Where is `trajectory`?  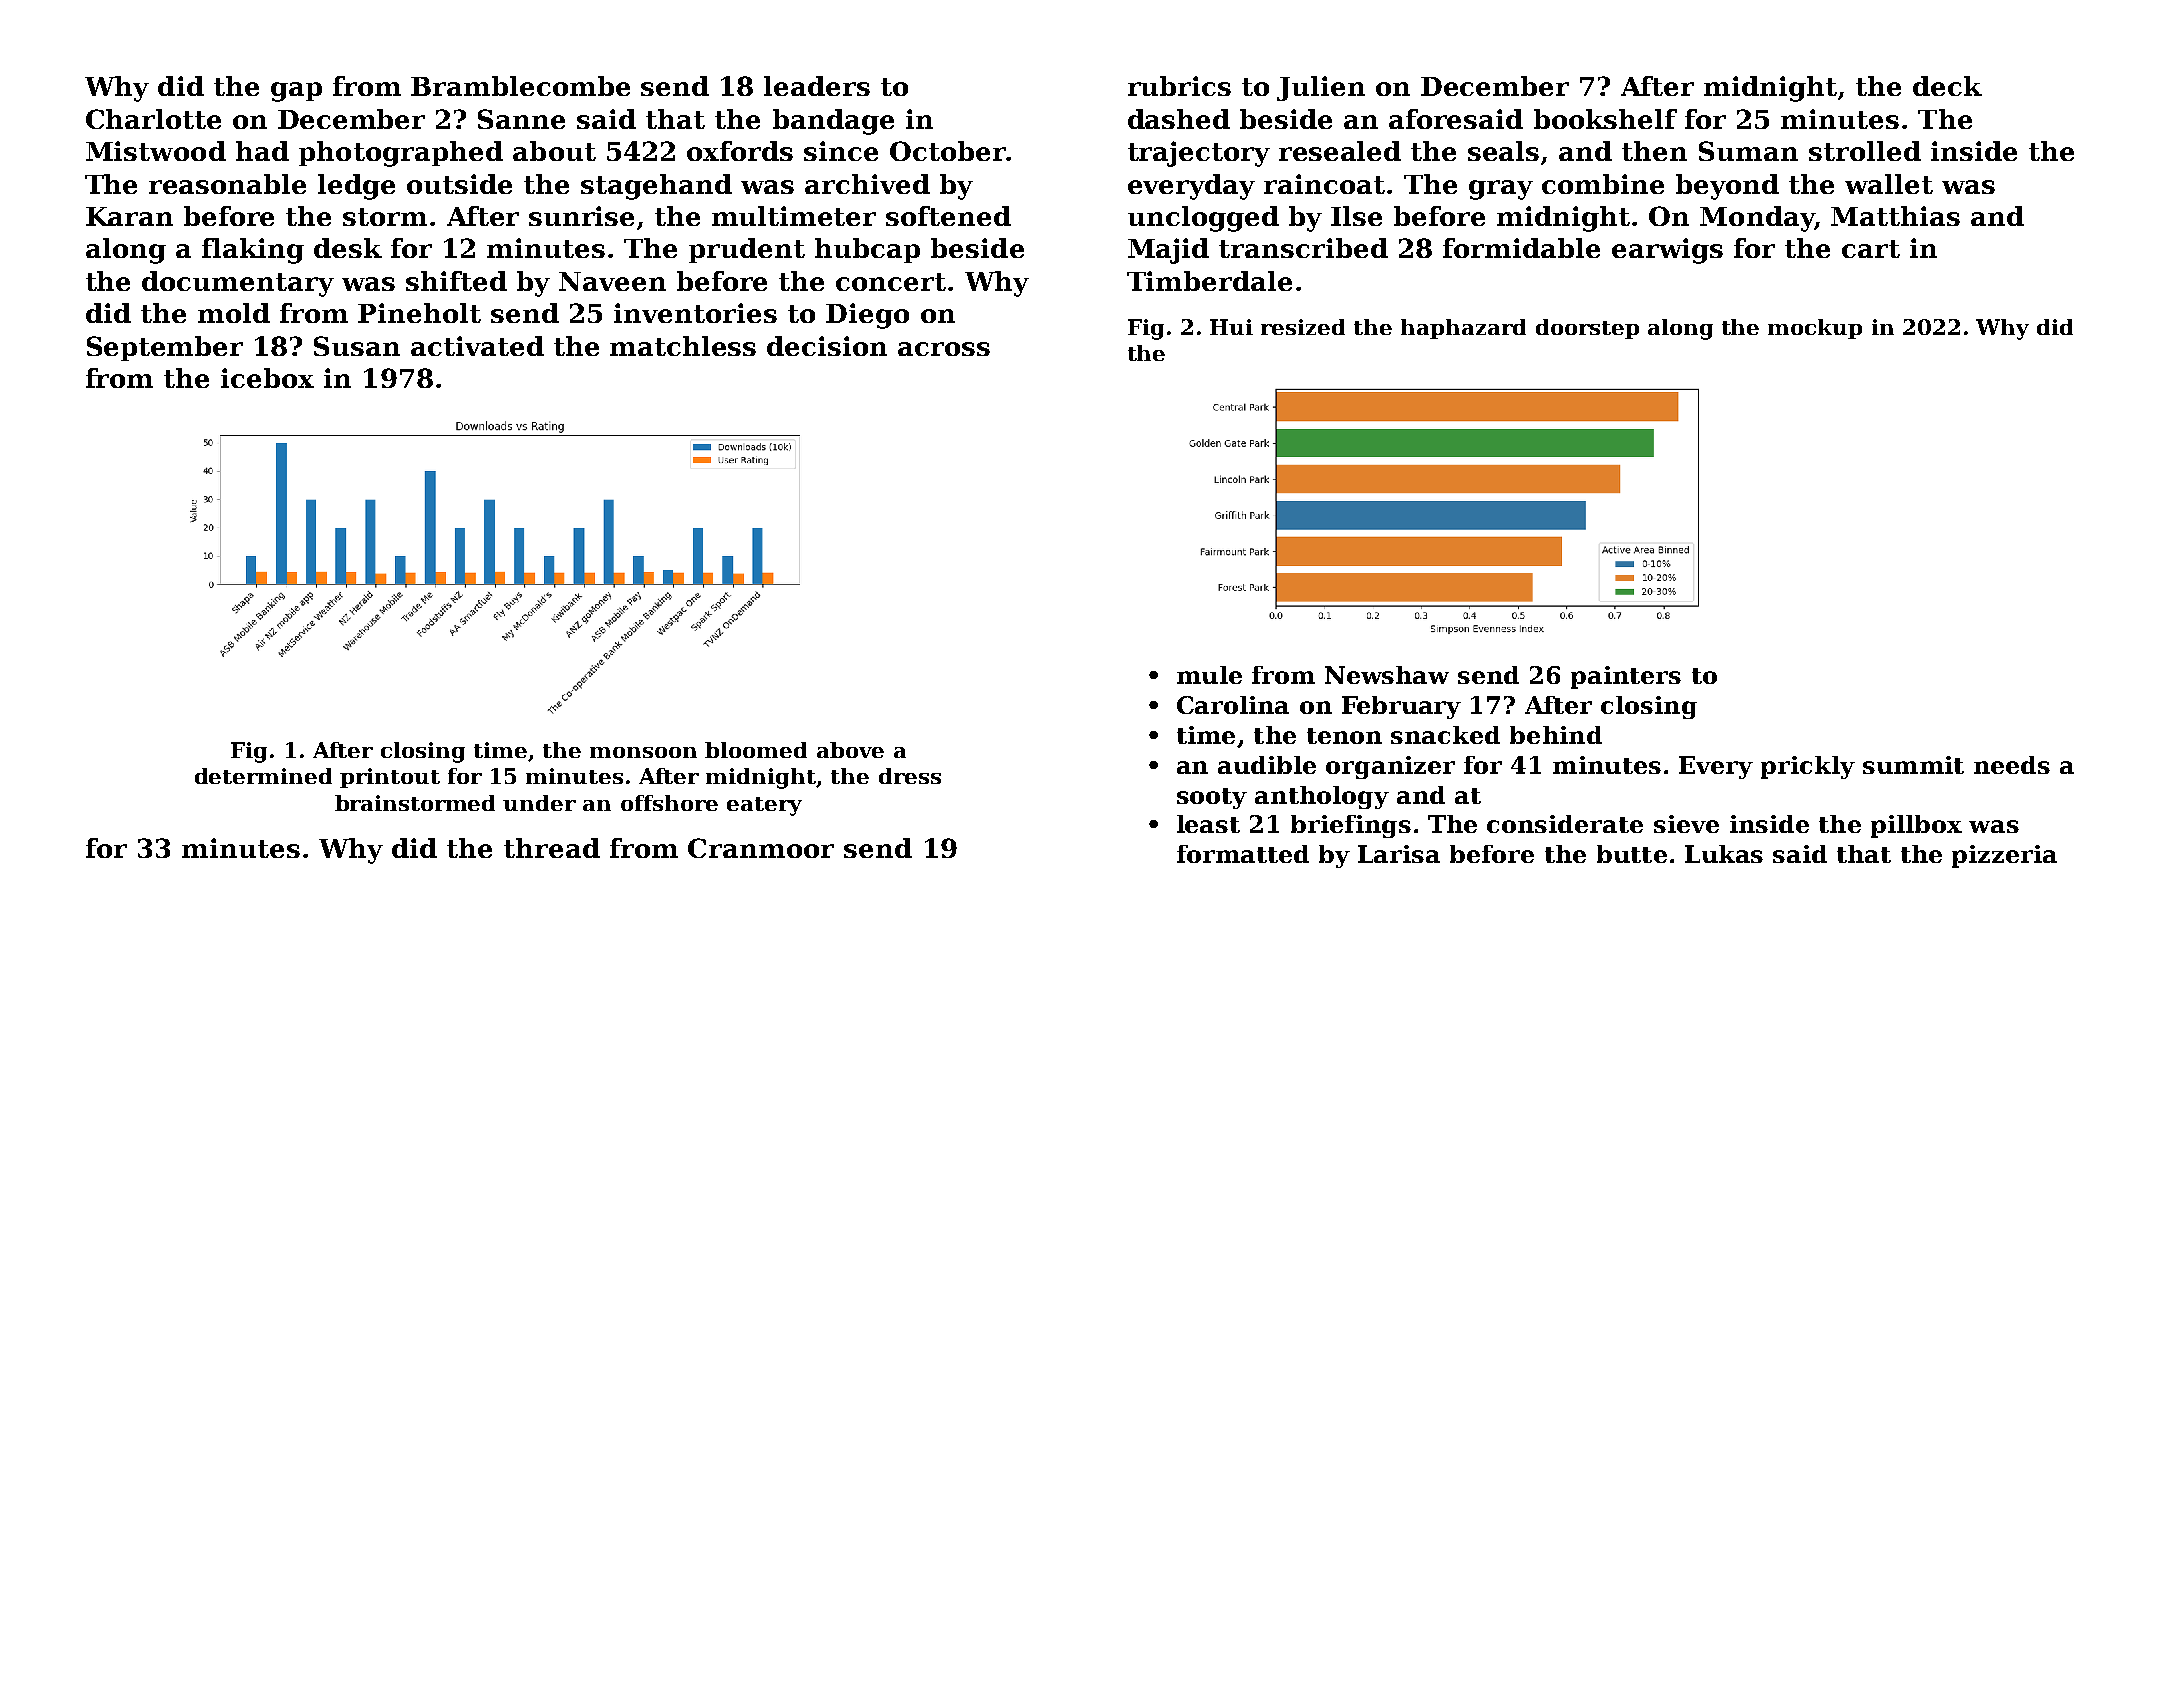 trajectory is located at coordinates (1199, 154).
